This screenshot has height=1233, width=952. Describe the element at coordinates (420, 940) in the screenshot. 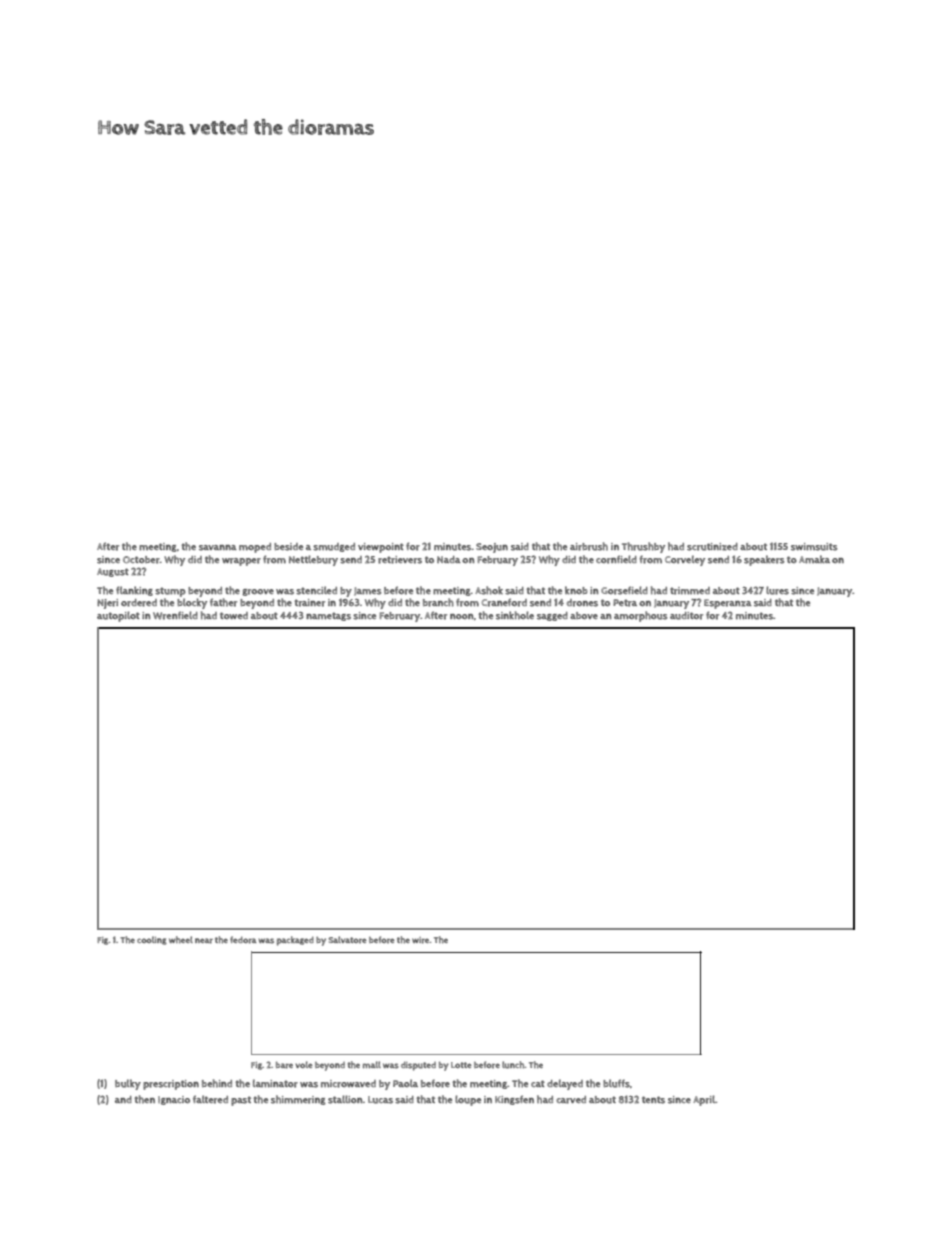

I see `wire` at that location.
